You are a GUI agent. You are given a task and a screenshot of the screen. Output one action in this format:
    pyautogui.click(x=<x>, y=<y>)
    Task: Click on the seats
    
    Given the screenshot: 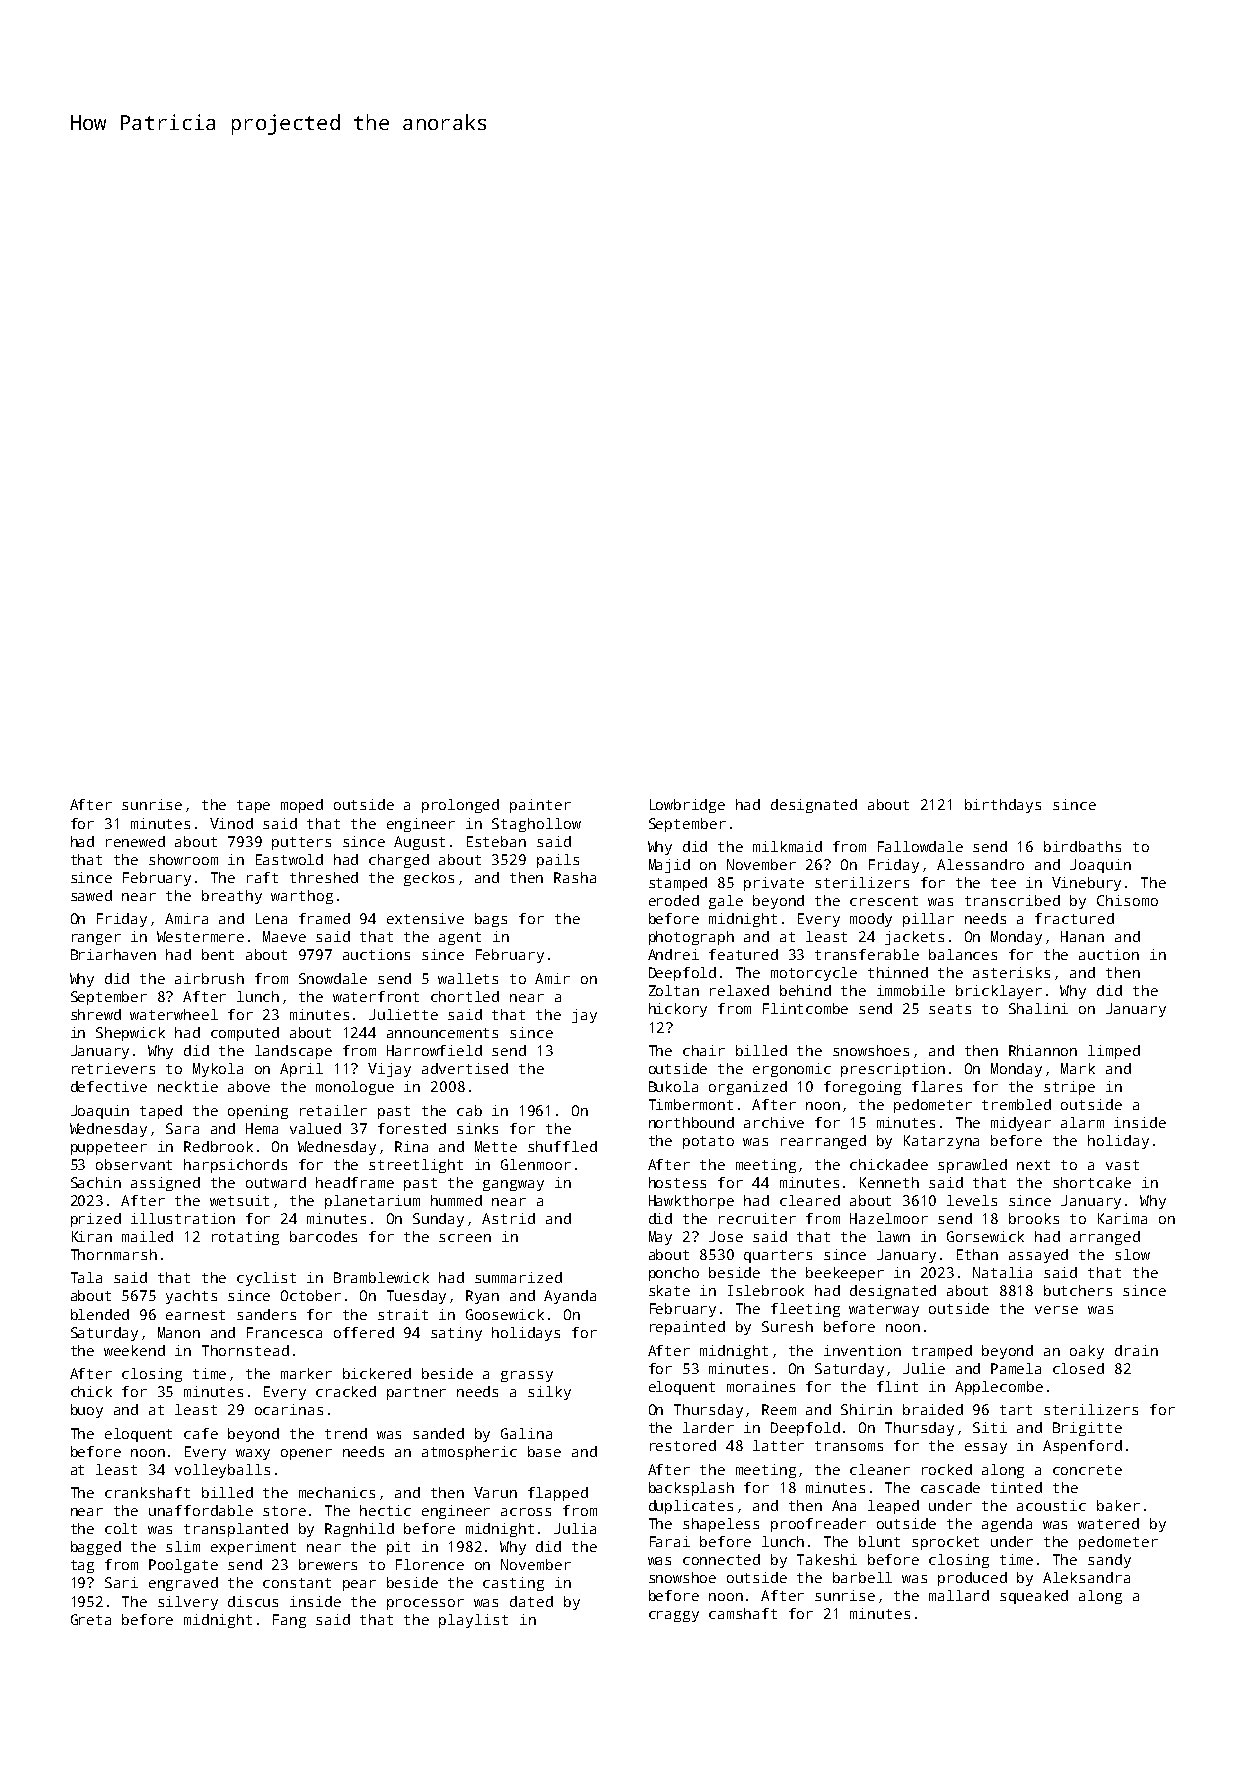 What is the action you would take?
    pyautogui.click(x=950, y=1009)
